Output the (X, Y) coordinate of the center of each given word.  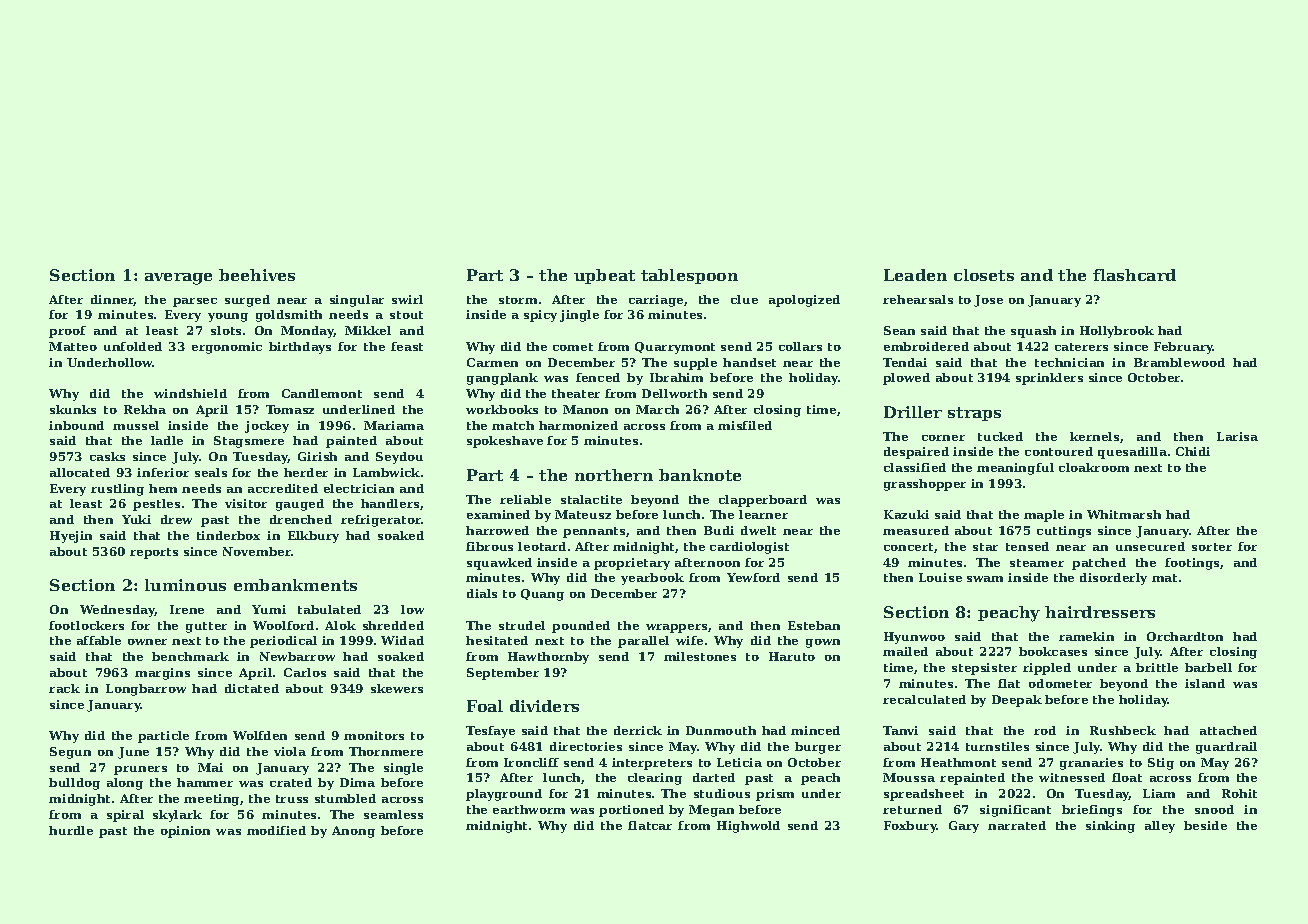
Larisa (1237, 436)
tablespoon (689, 276)
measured (916, 530)
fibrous (489, 546)
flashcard (1134, 275)
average (178, 279)
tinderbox (228, 535)
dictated (252, 688)
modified (276, 830)
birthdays (300, 348)
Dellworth (674, 393)
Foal (485, 706)
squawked (499, 564)
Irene (187, 609)
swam (985, 579)
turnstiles (997, 746)
